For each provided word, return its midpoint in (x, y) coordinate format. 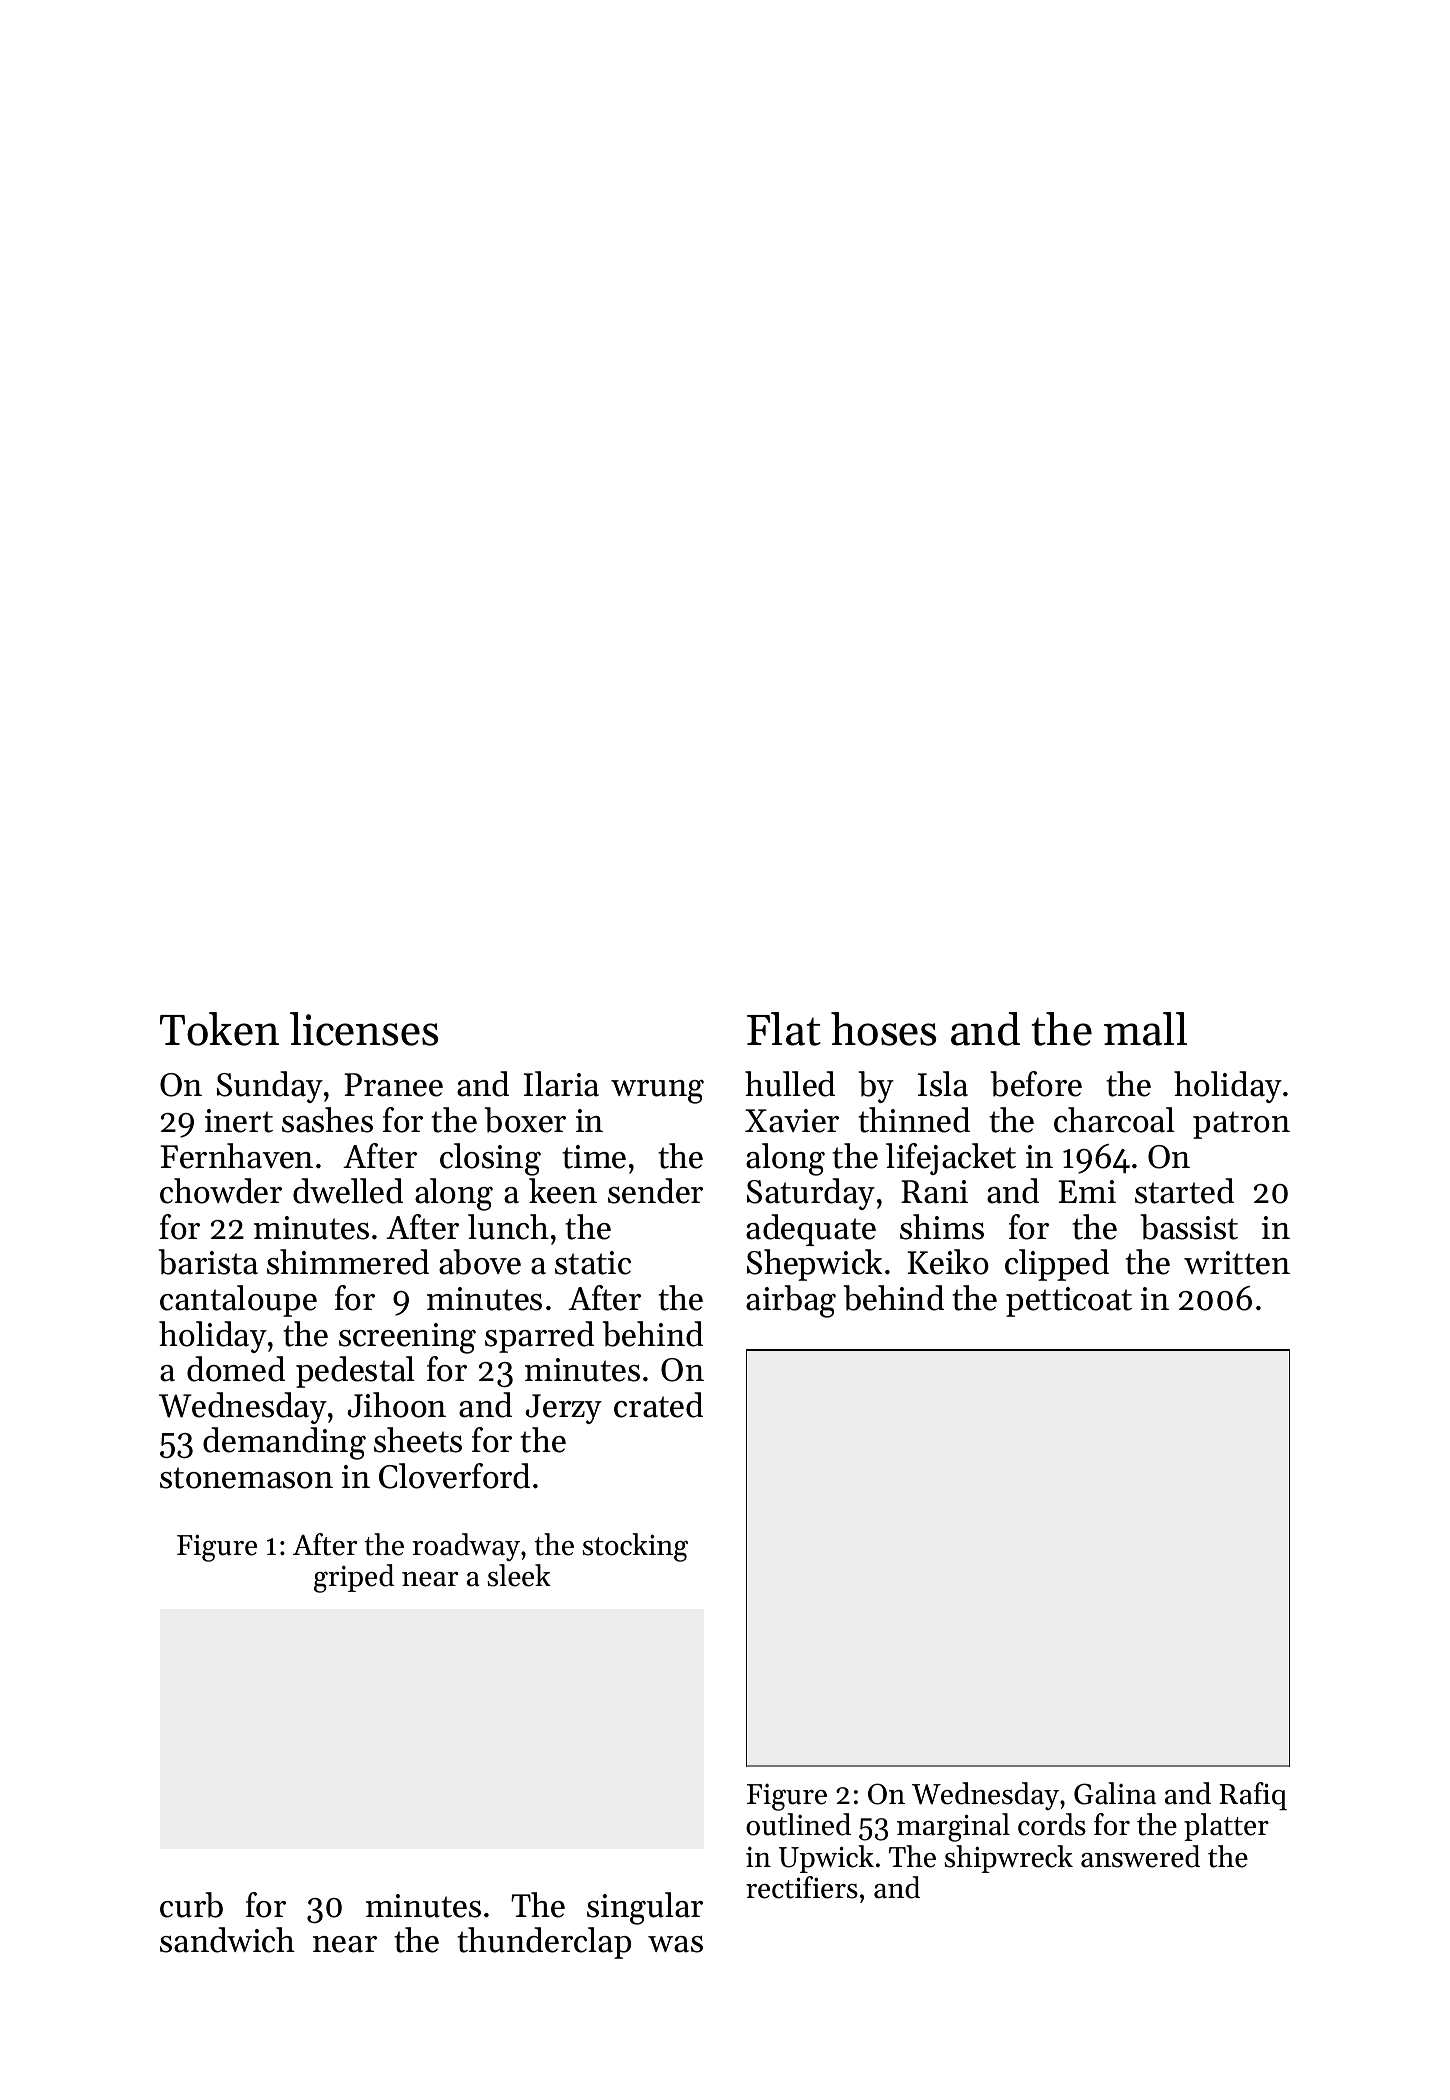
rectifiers (802, 1887)
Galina (1115, 1793)
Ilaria (561, 1084)
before (1036, 1084)
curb (191, 1905)
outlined (798, 1824)
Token (219, 1029)
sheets (418, 1440)
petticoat (1069, 1302)
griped (354, 1578)
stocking (635, 1547)
